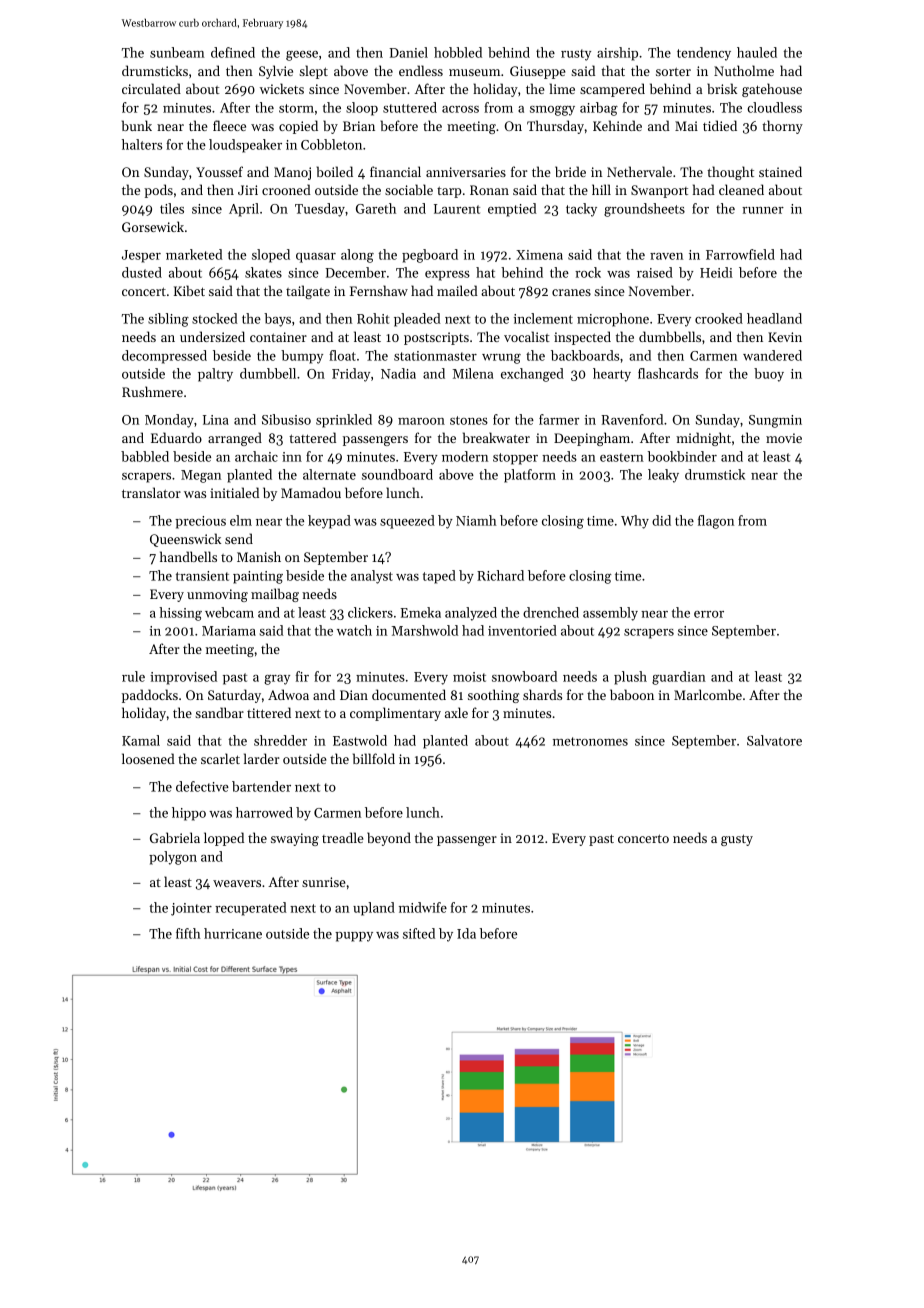 This page has width=924, height=1308. I want to click on tacky, so click(581, 210).
